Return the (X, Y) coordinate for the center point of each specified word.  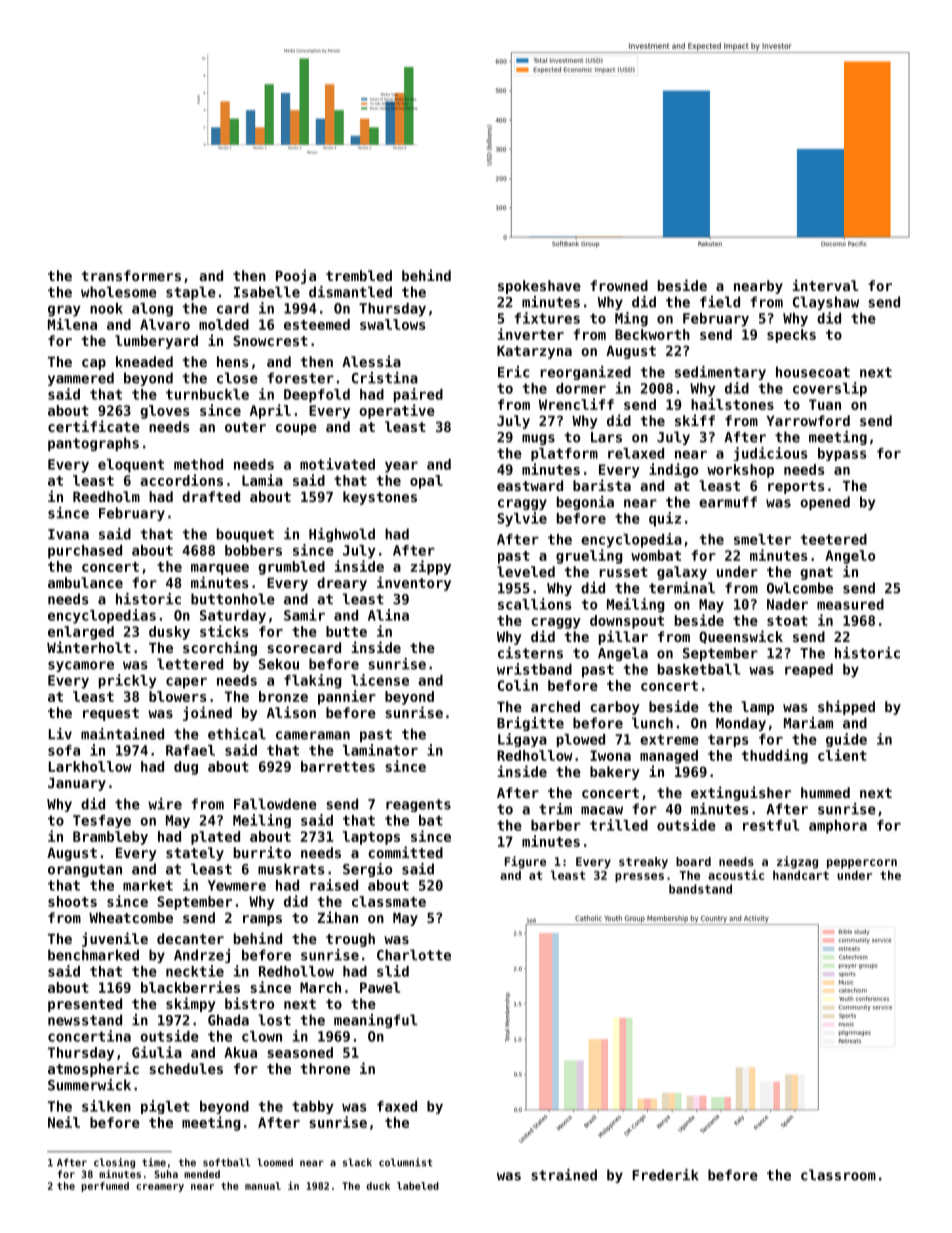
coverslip (830, 389)
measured (850, 604)
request (111, 714)
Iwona (610, 755)
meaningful (375, 1021)
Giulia (157, 1052)
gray (64, 311)
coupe (296, 429)
